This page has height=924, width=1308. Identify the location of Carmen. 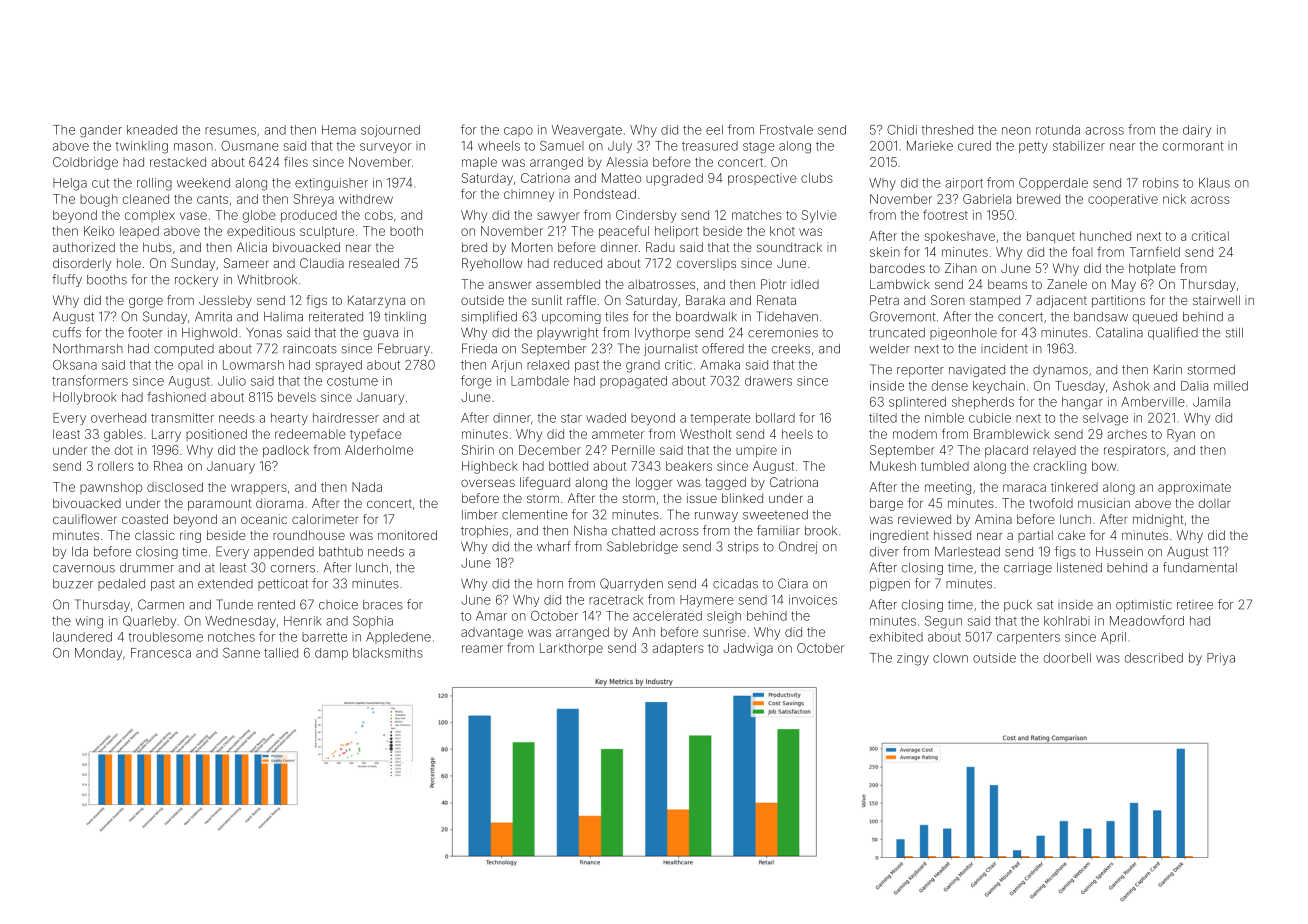
(161, 604).
